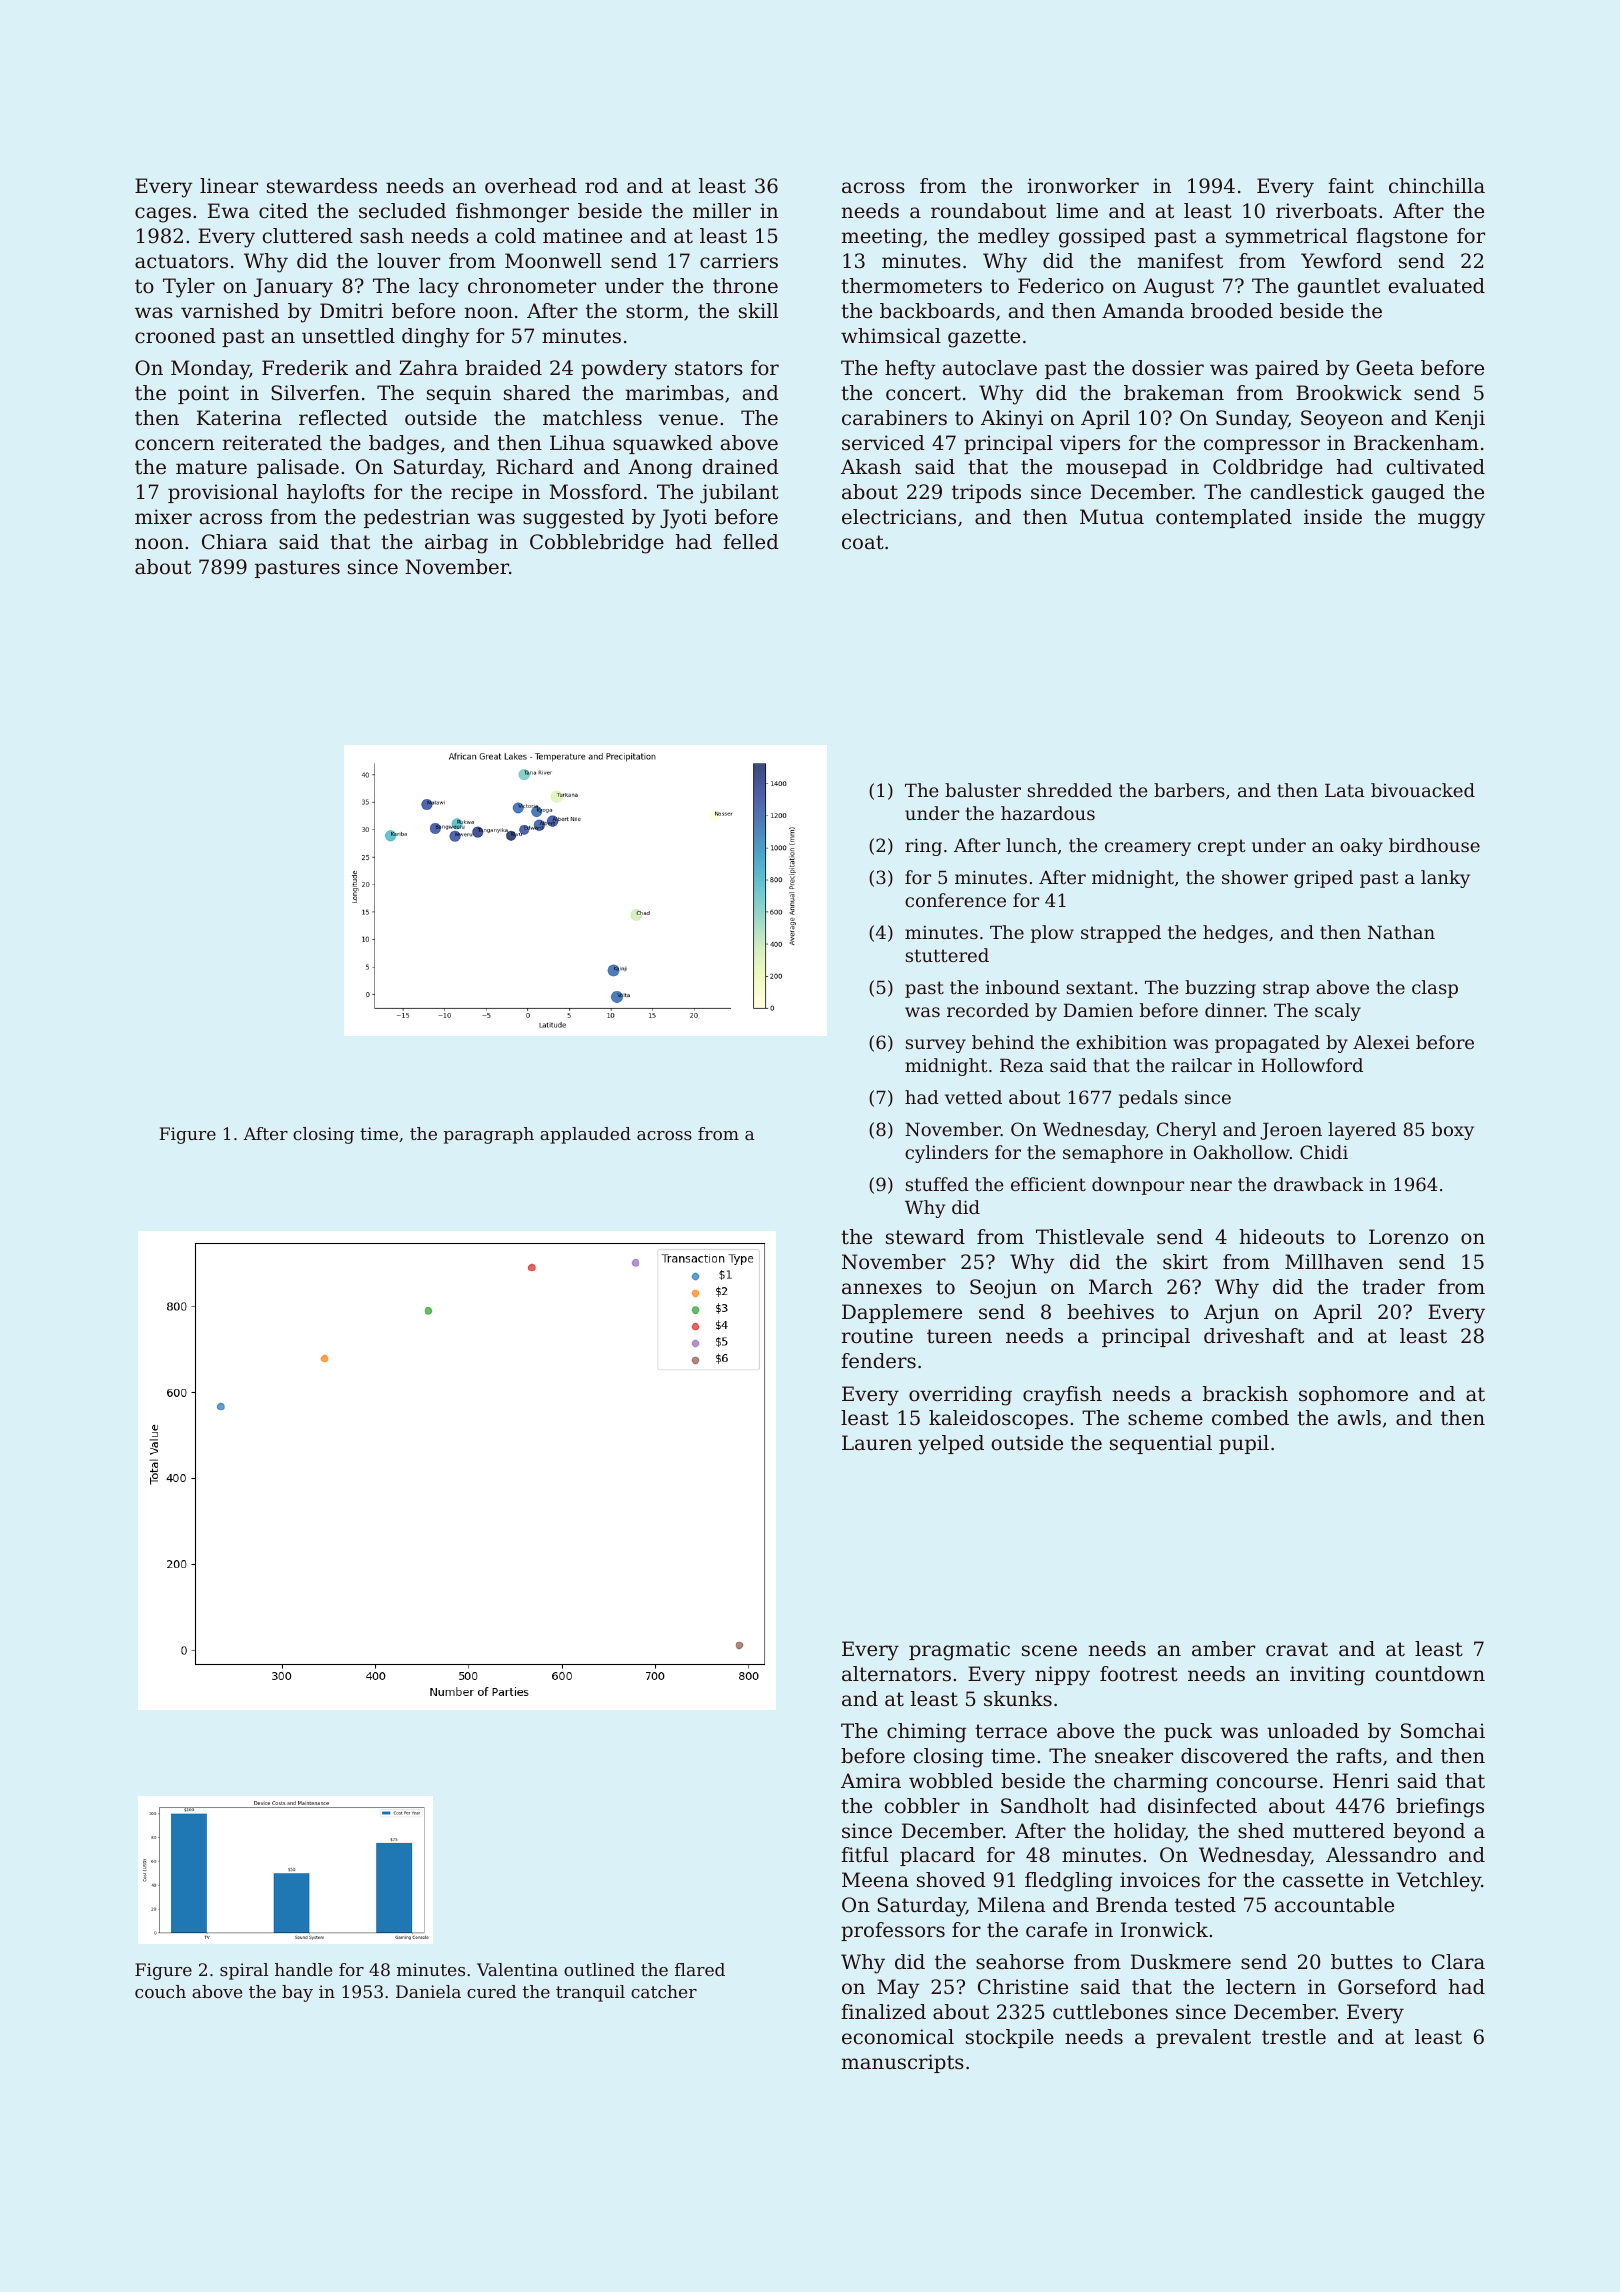  What do you see at coordinates (1359, 1418) in the image?
I see `awls` at bounding box center [1359, 1418].
